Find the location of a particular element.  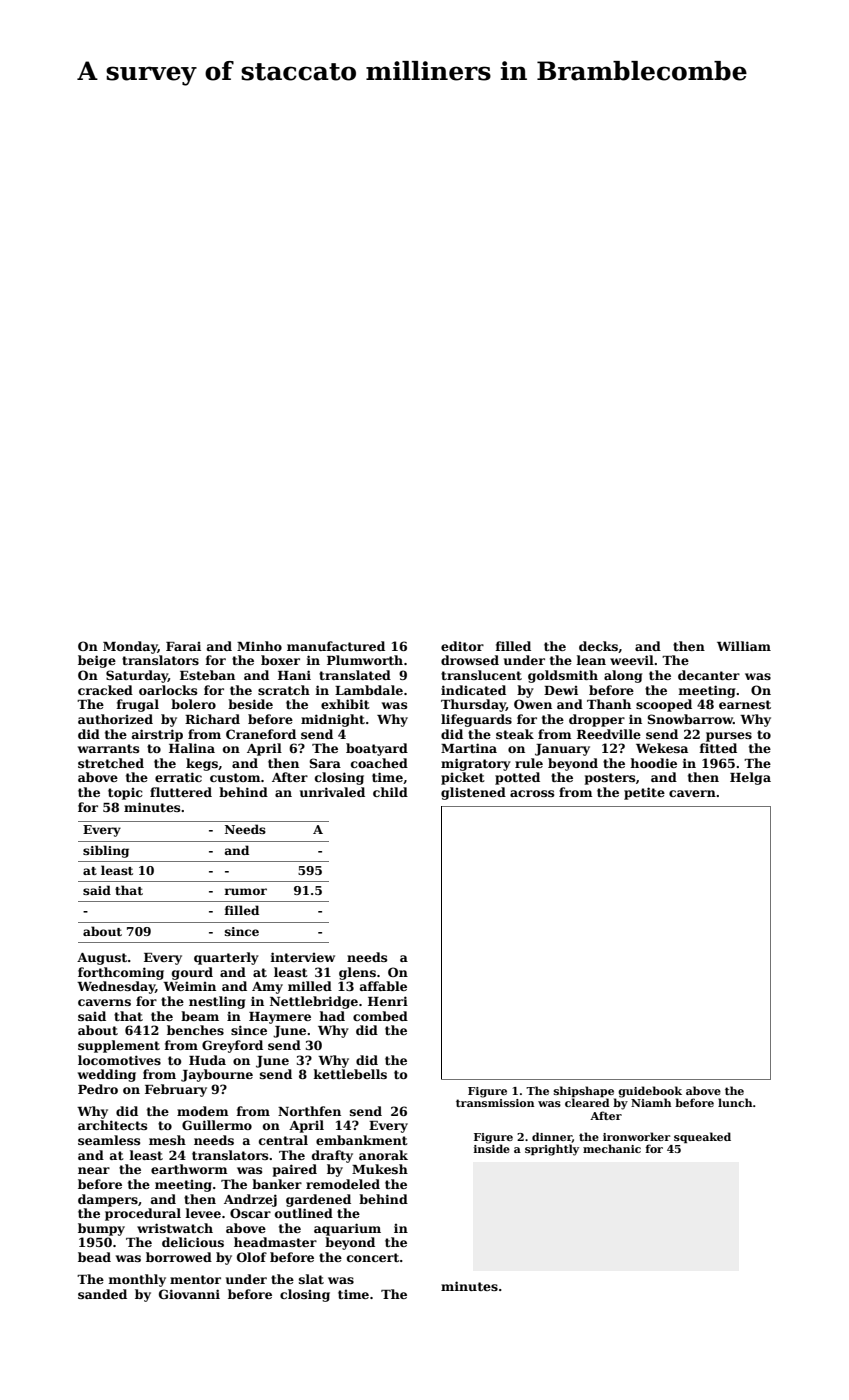

editor is located at coordinates (462, 646).
